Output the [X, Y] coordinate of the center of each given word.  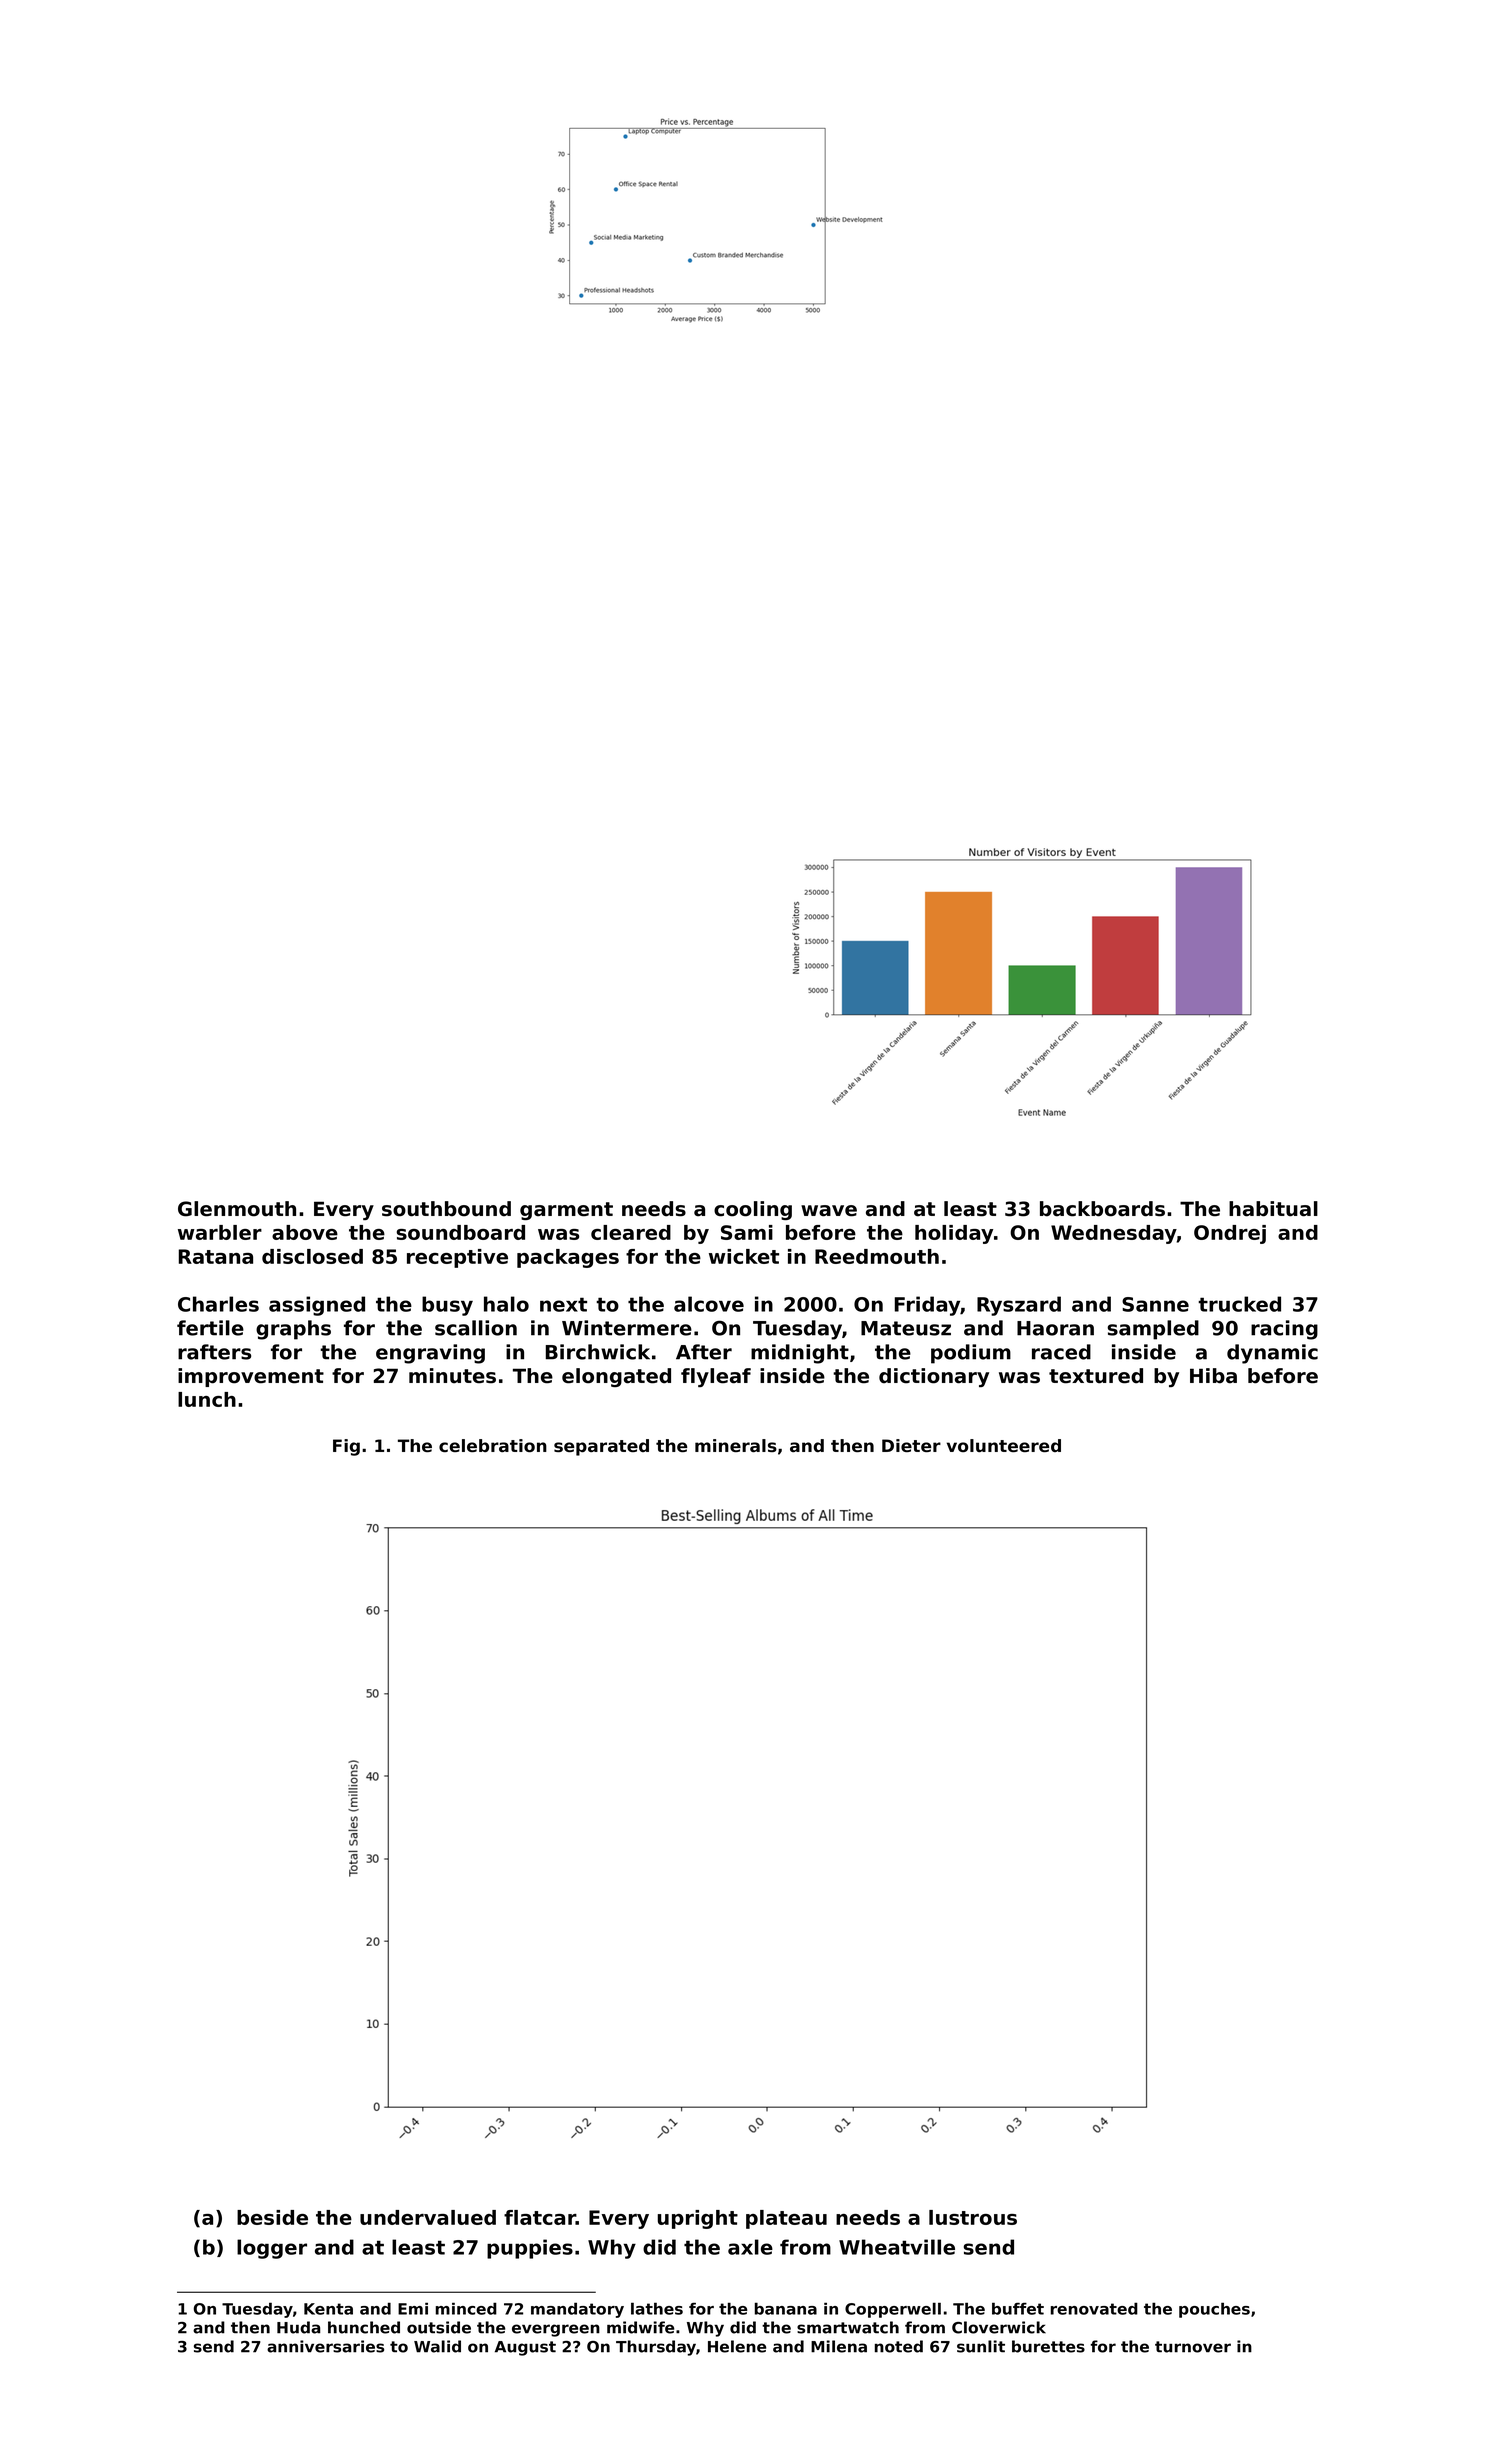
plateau [786, 2219]
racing [1284, 1330]
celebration [493, 1445]
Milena [839, 2346]
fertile [210, 1328]
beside [272, 2217]
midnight [800, 1354]
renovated [1094, 2308]
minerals [736, 1446]
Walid [437, 2346]
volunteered [1004, 1445]
